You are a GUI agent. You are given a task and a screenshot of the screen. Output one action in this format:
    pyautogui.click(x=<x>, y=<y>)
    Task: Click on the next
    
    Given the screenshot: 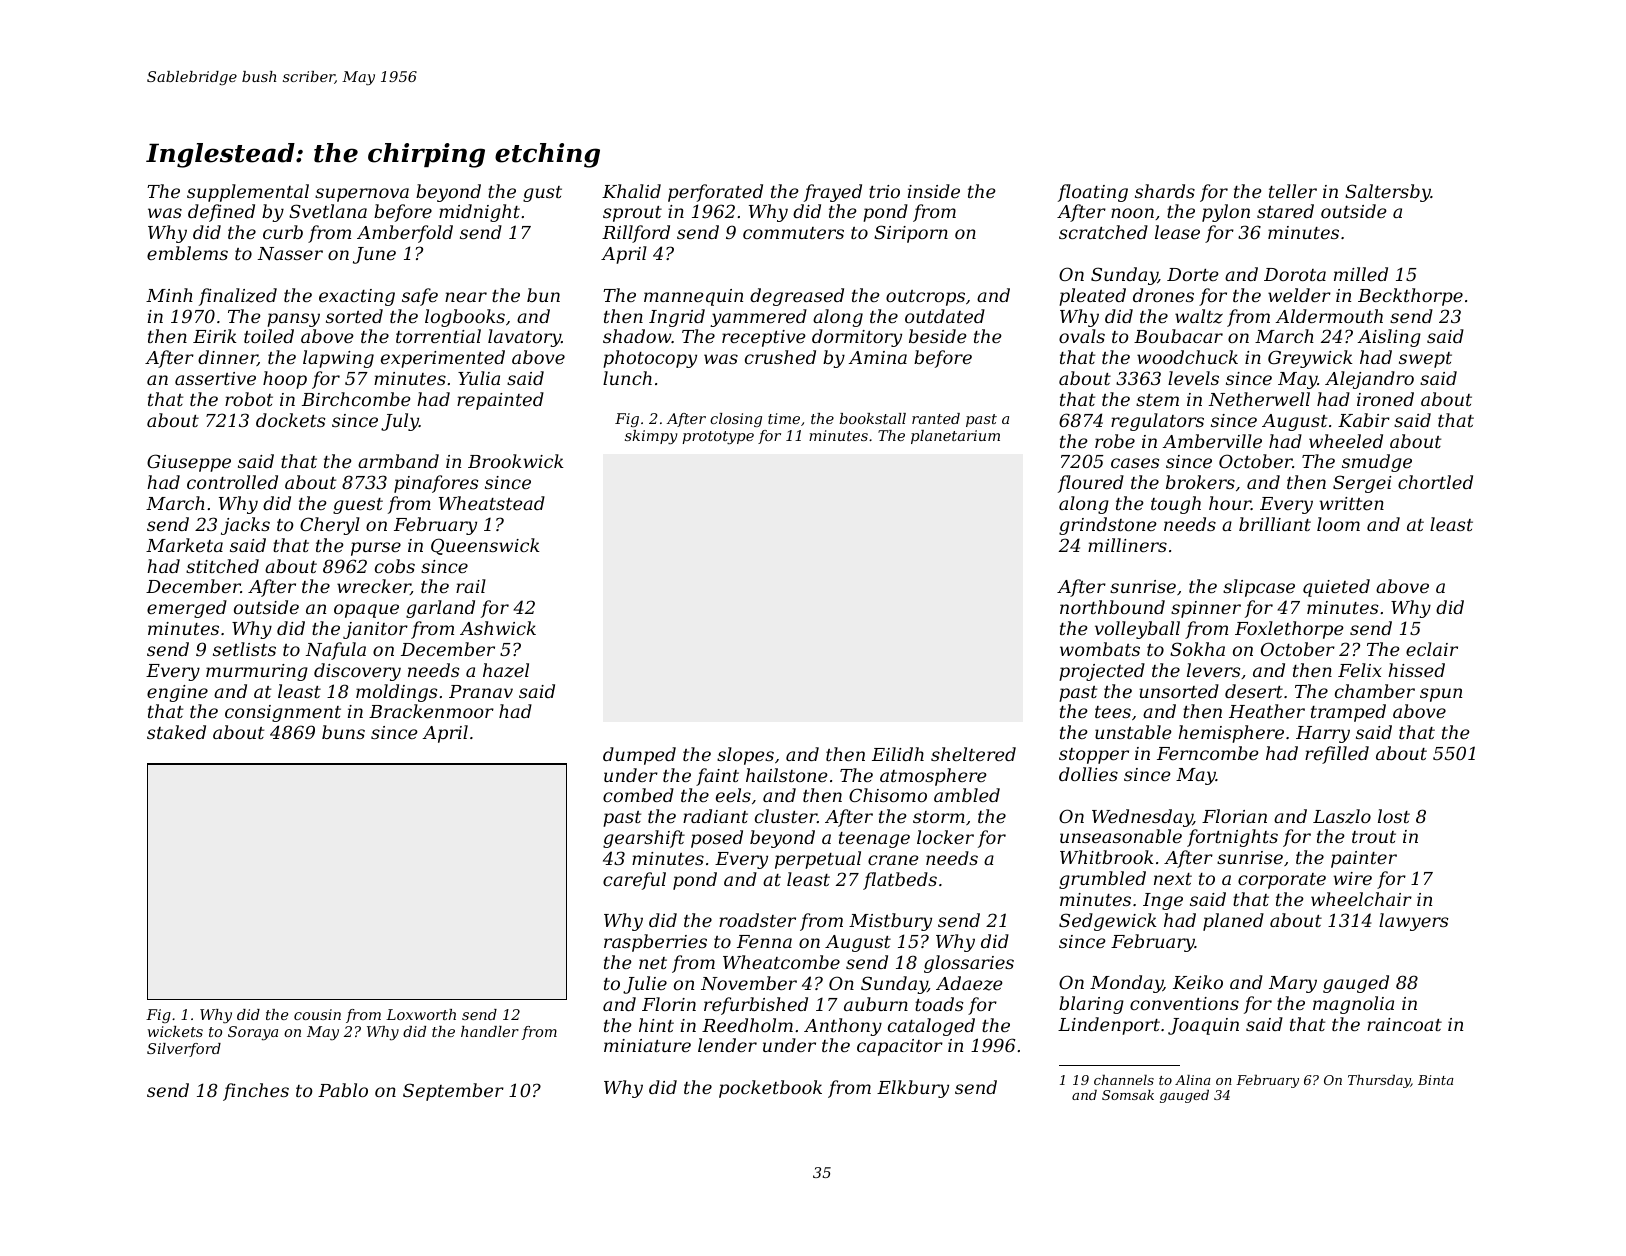 What is the action you would take?
    pyautogui.click(x=1173, y=879)
